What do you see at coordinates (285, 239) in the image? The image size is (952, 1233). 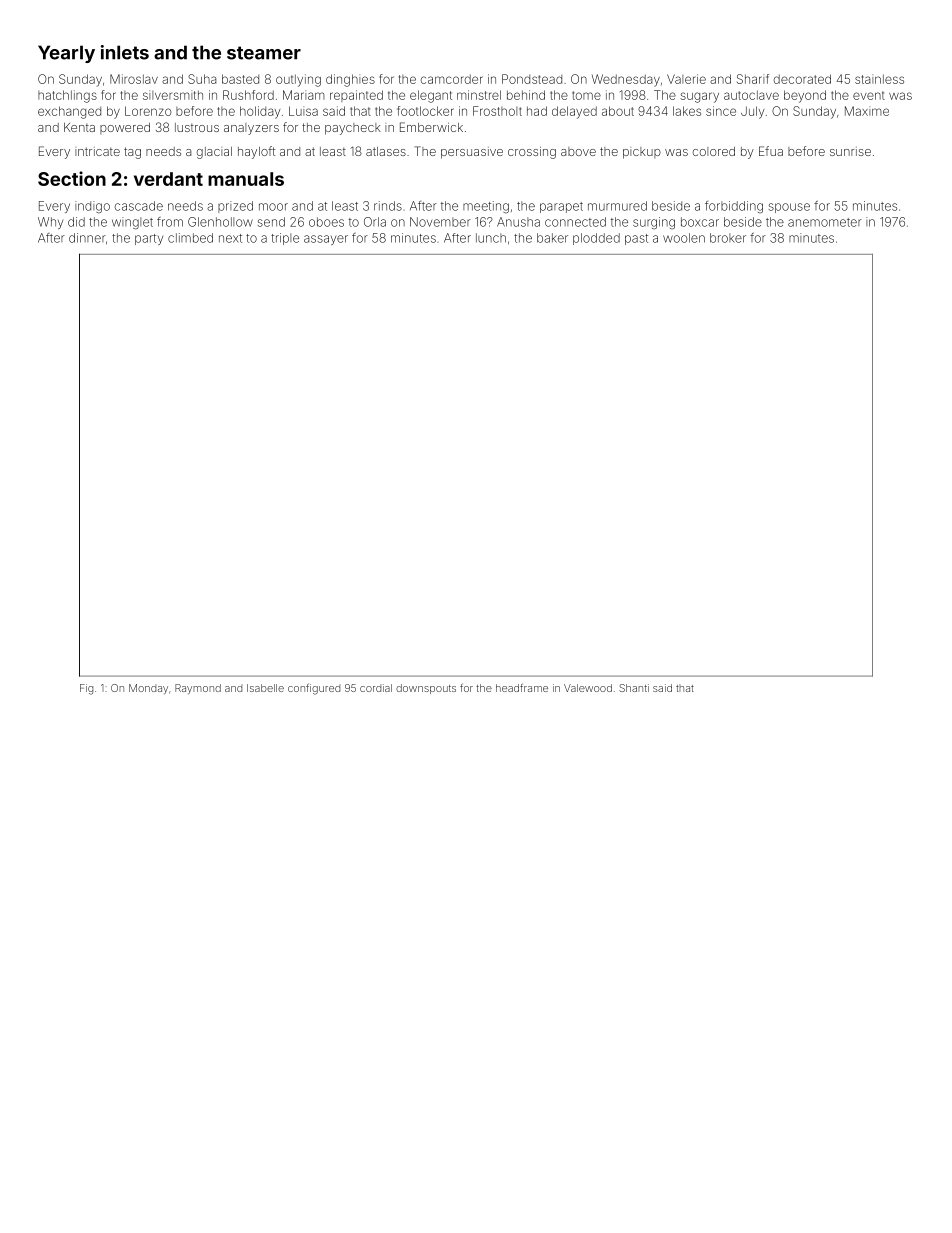 I see `triple` at bounding box center [285, 239].
